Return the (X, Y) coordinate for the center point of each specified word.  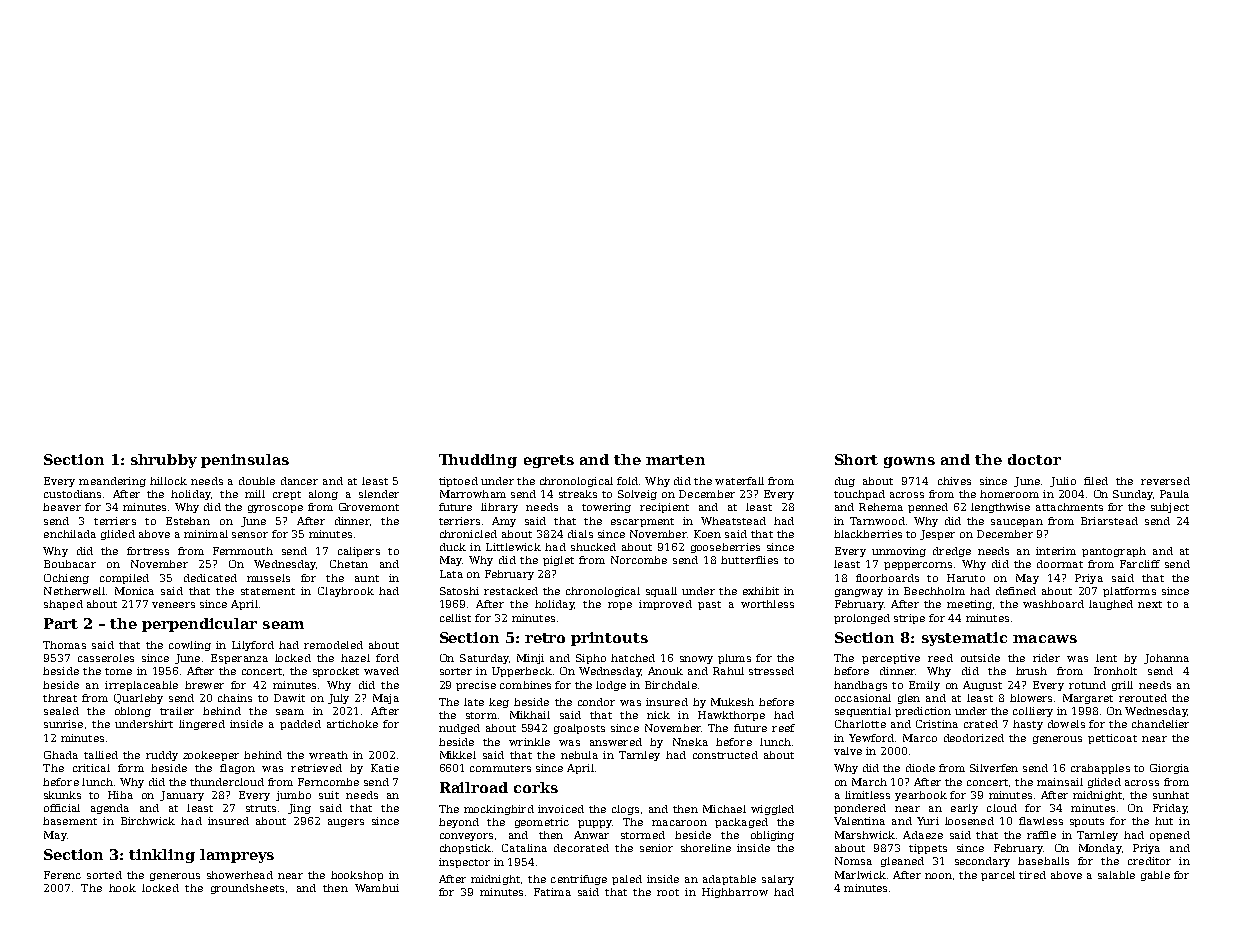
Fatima (552, 892)
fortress (148, 551)
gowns (909, 462)
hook (122, 888)
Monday (1100, 849)
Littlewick (513, 547)
